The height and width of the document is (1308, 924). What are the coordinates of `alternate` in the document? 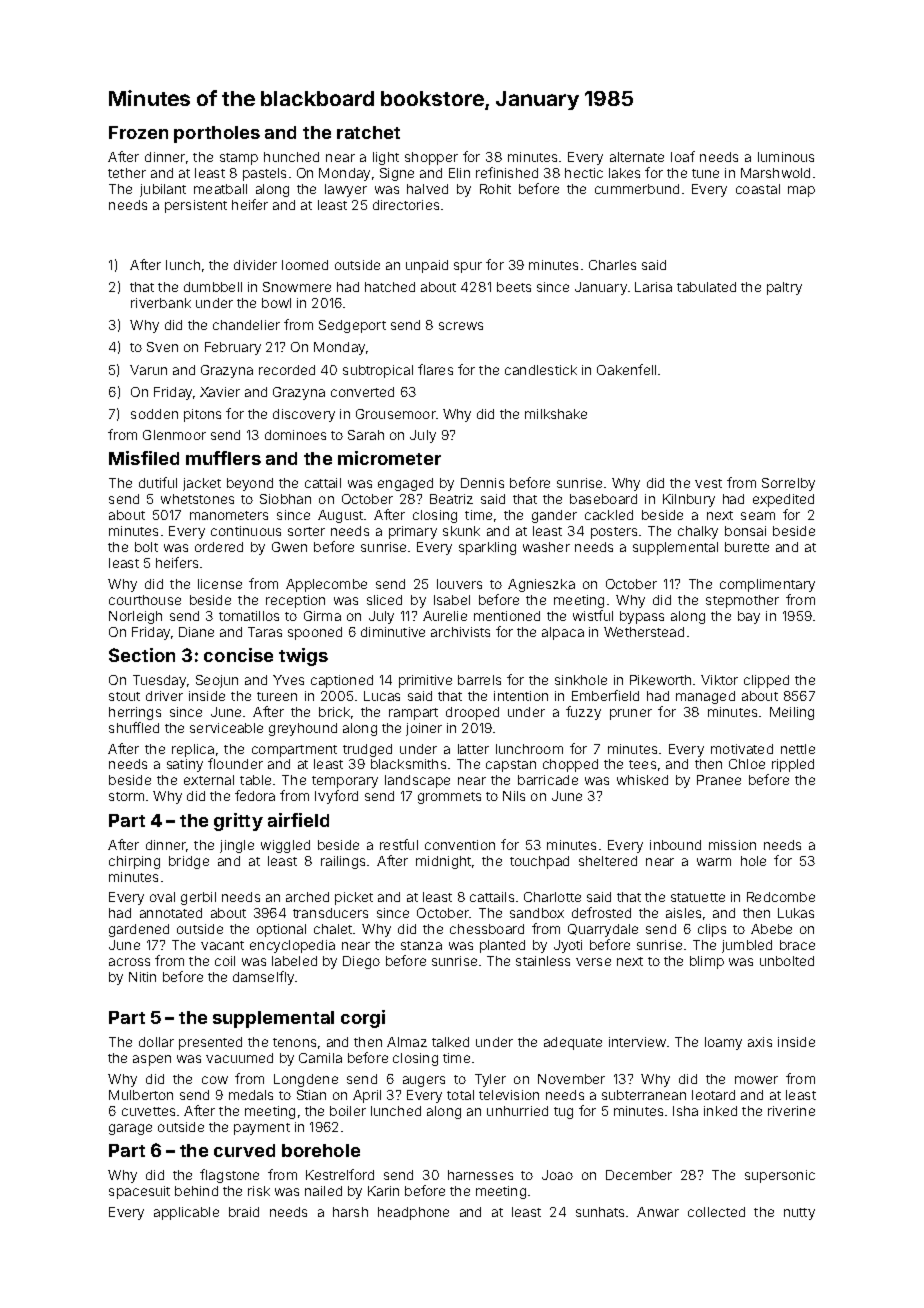 It's located at (637, 157).
